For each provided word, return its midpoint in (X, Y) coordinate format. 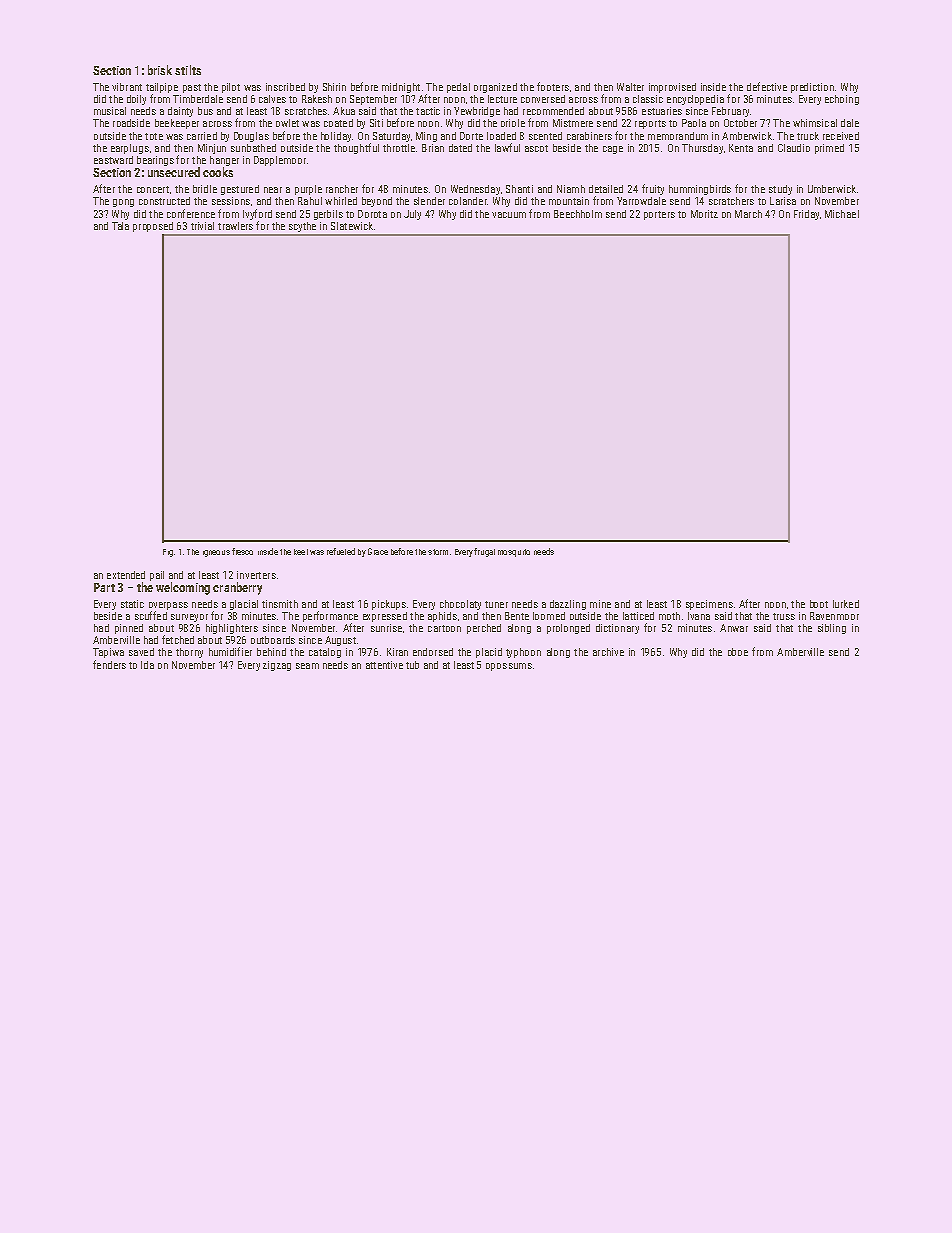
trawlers (235, 226)
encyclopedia (695, 100)
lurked (846, 604)
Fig (168, 553)
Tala (120, 226)
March (748, 214)
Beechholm (578, 214)
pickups (389, 605)
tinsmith (280, 604)
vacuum (509, 215)
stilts (188, 70)
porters (659, 215)
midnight (401, 88)
